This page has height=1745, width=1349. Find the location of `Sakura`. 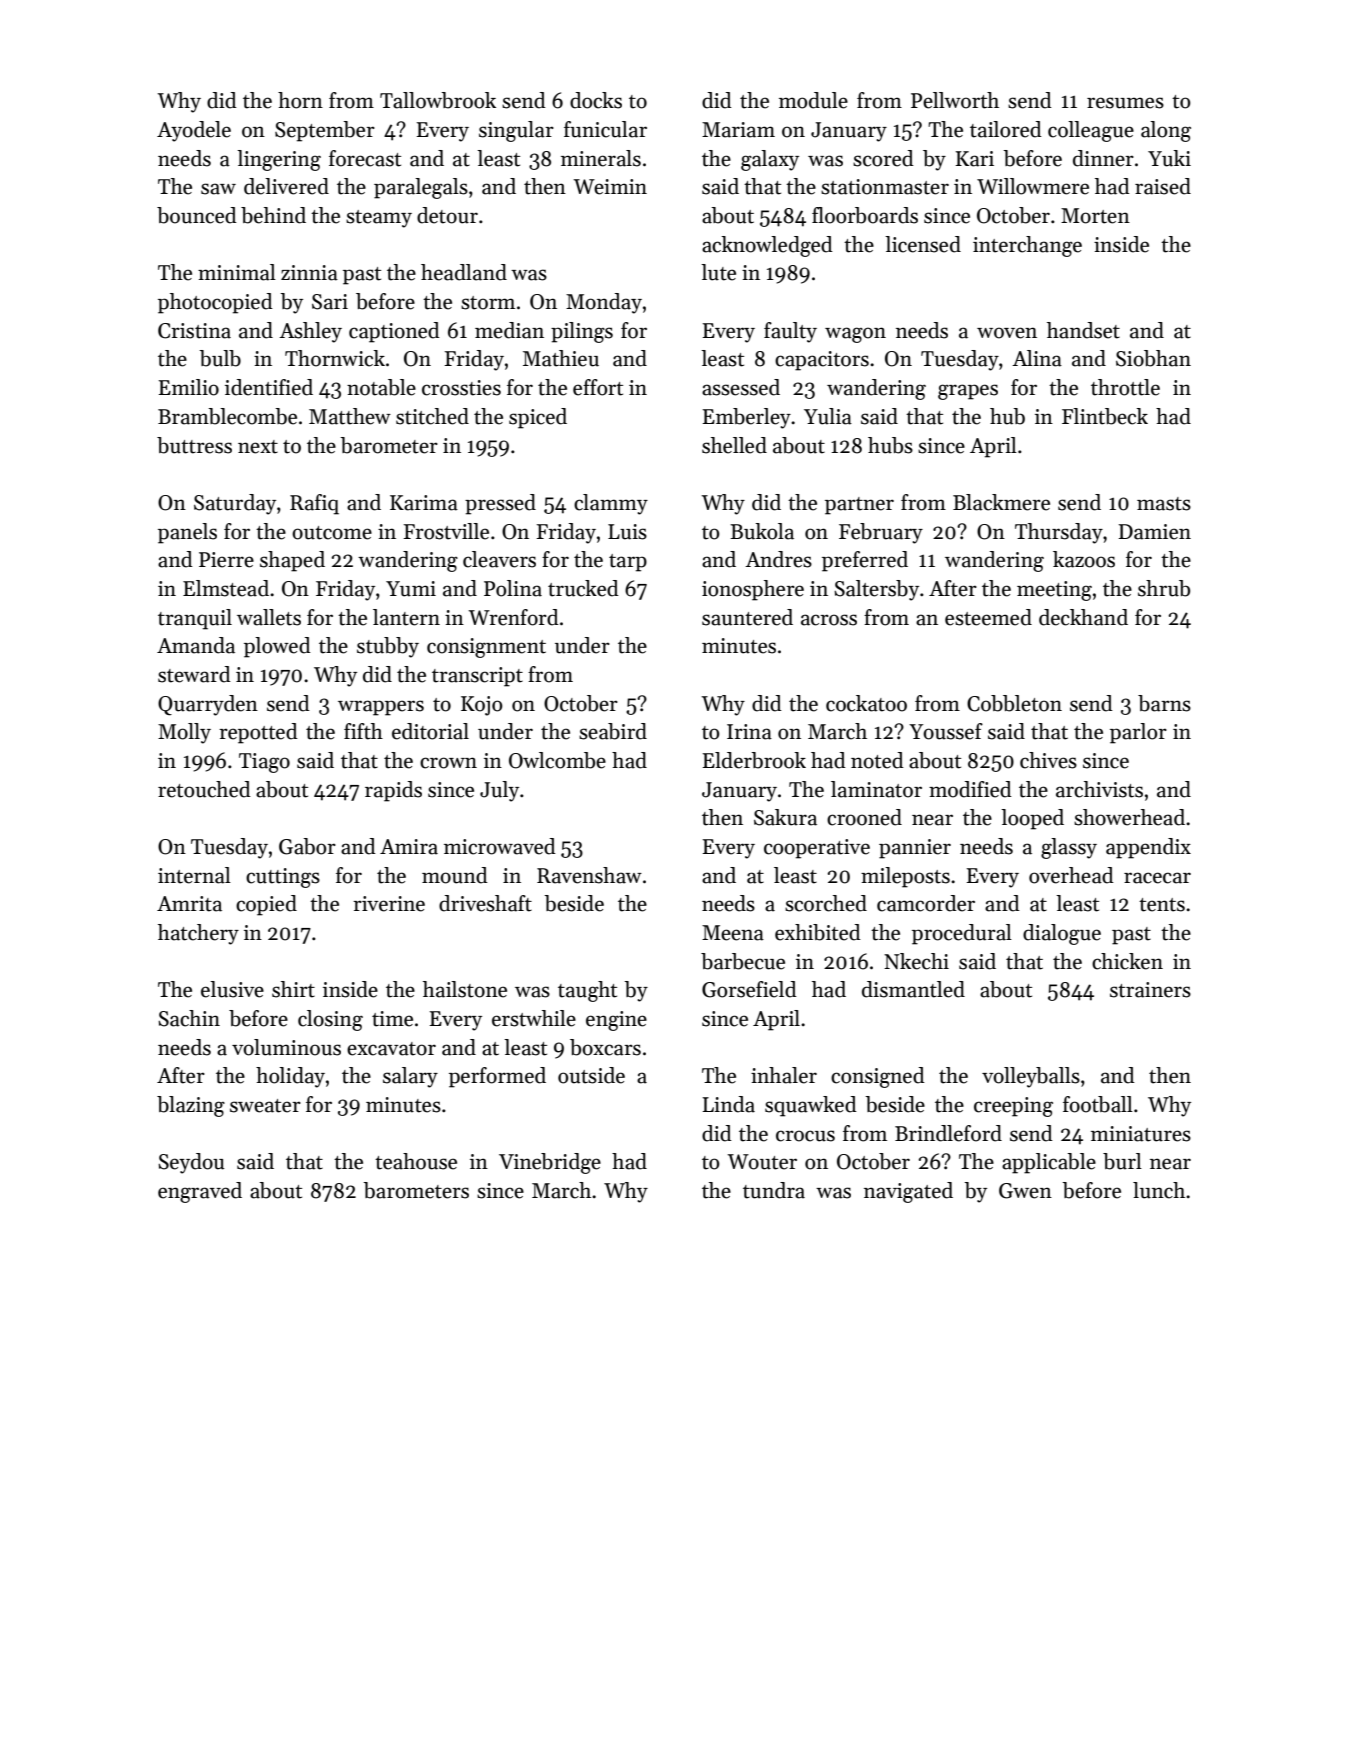

Sakura is located at coordinates (785, 817).
